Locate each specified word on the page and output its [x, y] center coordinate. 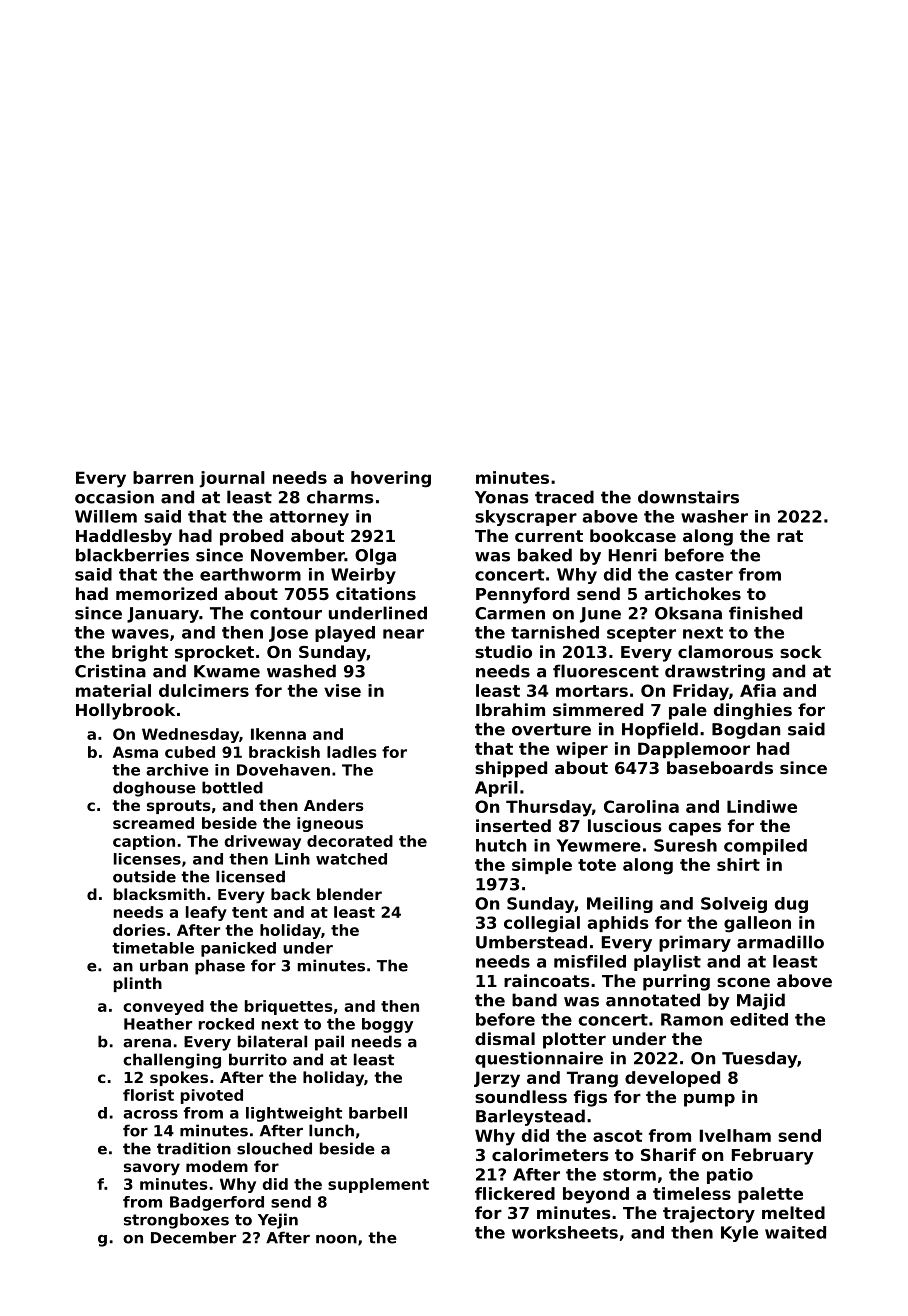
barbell [378, 1113]
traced [564, 497]
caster [704, 575]
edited [759, 1019]
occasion [114, 497]
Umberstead [531, 942]
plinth [138, 984]
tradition [194, 1148]
